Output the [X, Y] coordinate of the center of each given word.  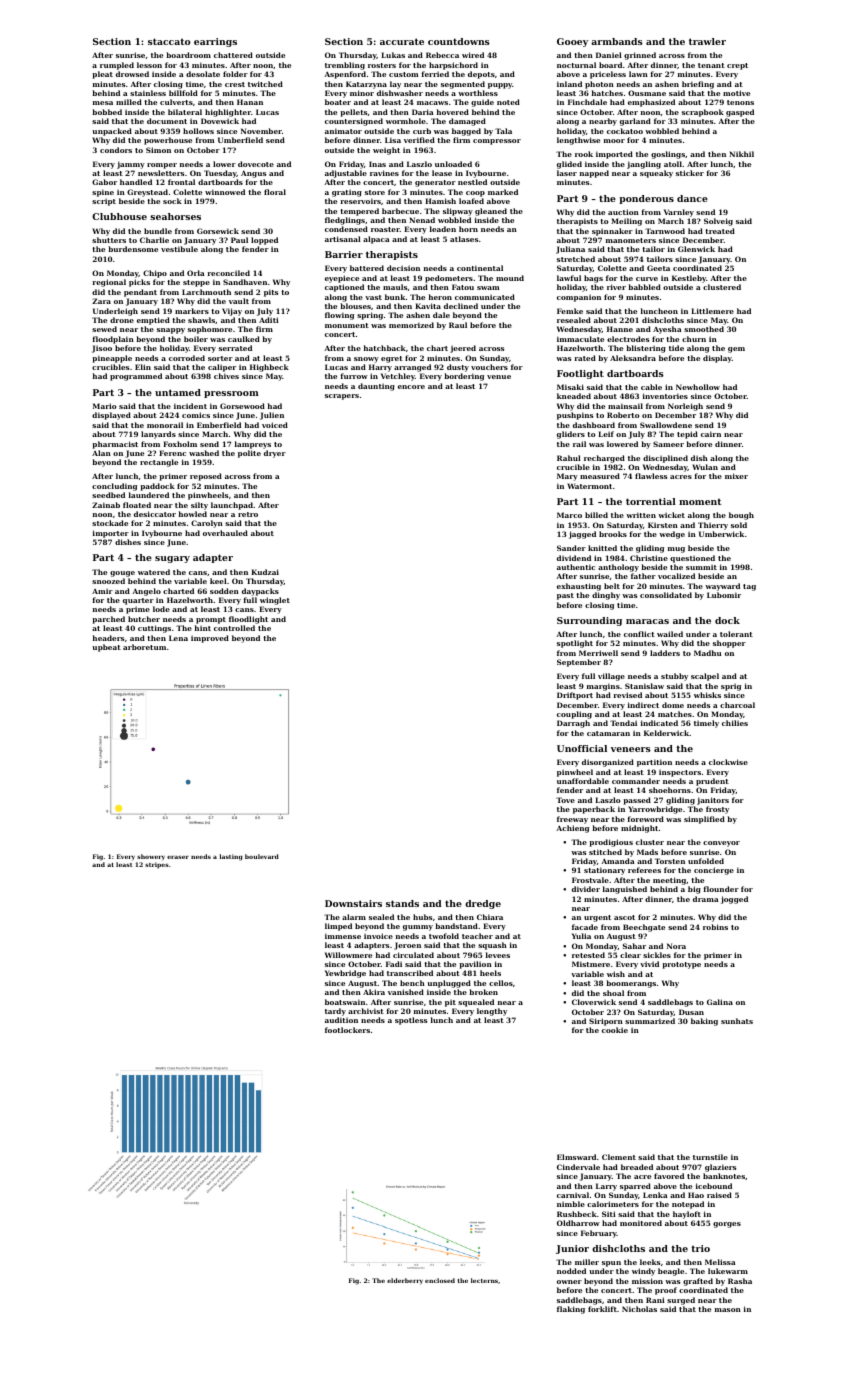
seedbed [108, 495]
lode [161, 609]
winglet [275, 601]
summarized [650, 1021]
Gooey [572, 42]
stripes [157, 865]
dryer [275, 454]
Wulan [705, 467]
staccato [169, 41]
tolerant [736, 634]
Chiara [490, 917]
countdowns [459, 41]
